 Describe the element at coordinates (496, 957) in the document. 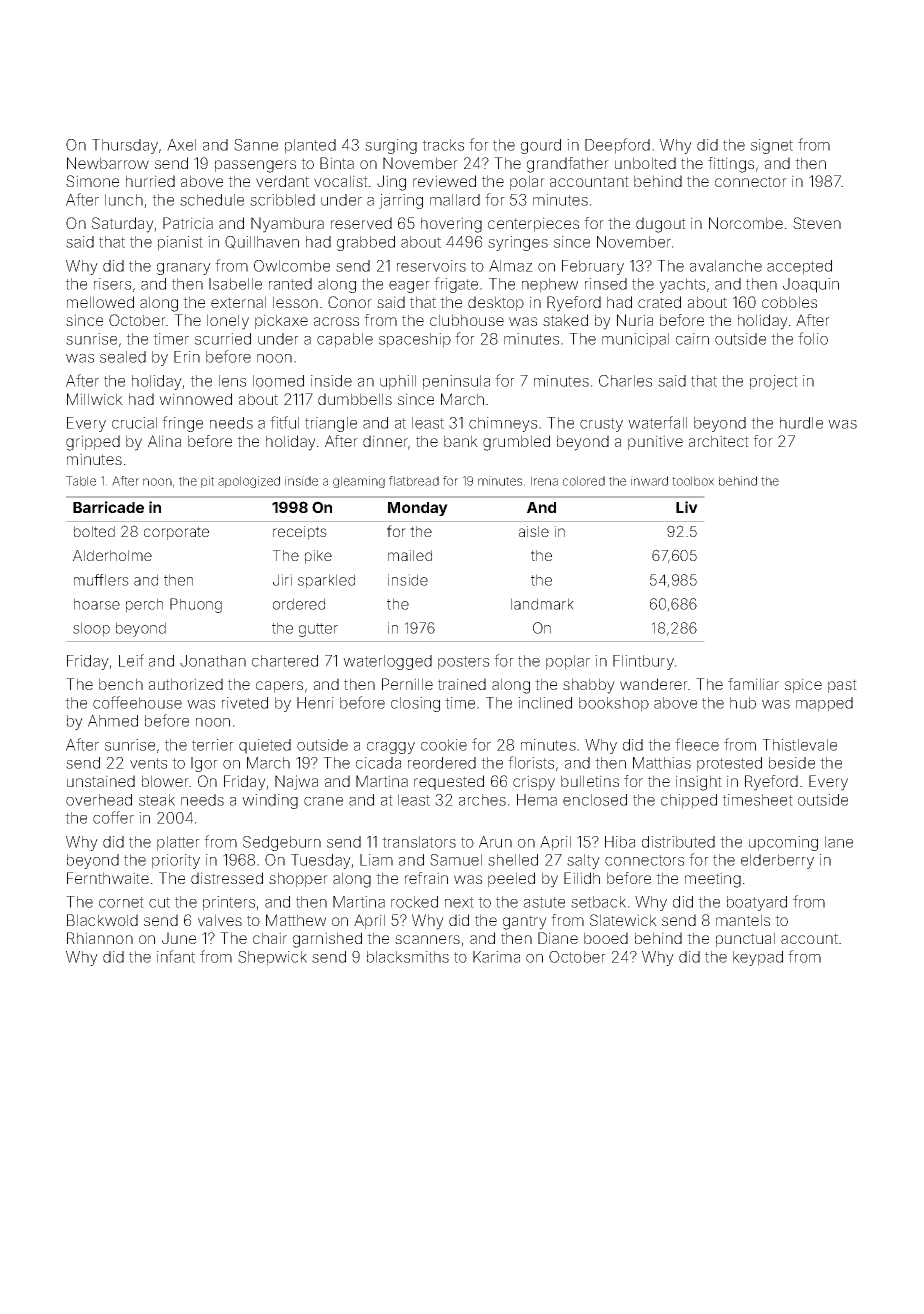

I see `Karima` at that location.
